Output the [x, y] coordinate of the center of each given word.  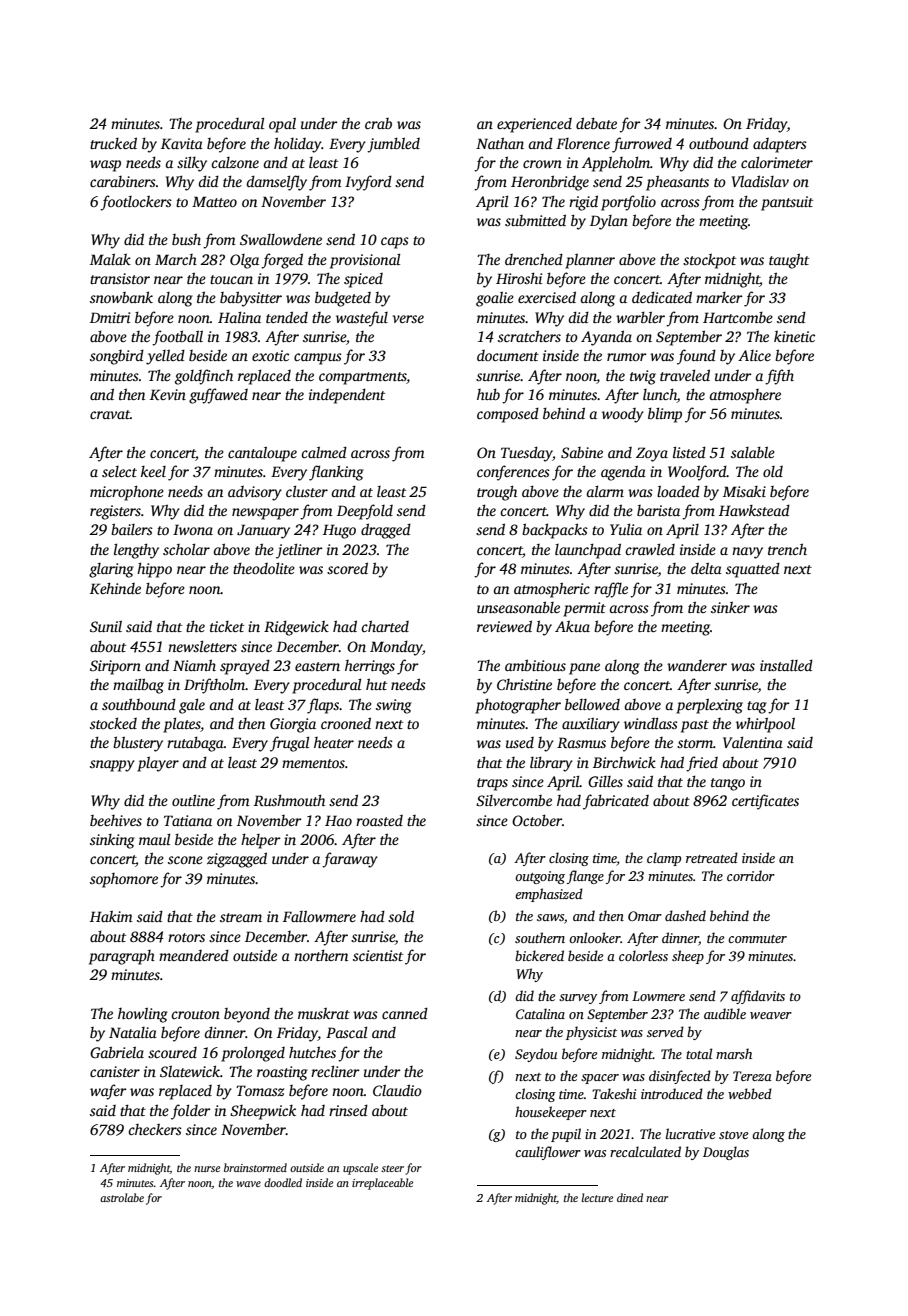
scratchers [529, 336]
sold [401, 916]
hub [488, 394]
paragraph [122, 957]
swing [394, 706]
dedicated [662, 297]
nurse [207, 1169]
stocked [113, 723]
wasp [105, 166]
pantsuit [787, 203]
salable [753, 452]
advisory [255, 493]
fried [702, 764]
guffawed [218, 396]
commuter [757, 939]
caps [395, 243]
